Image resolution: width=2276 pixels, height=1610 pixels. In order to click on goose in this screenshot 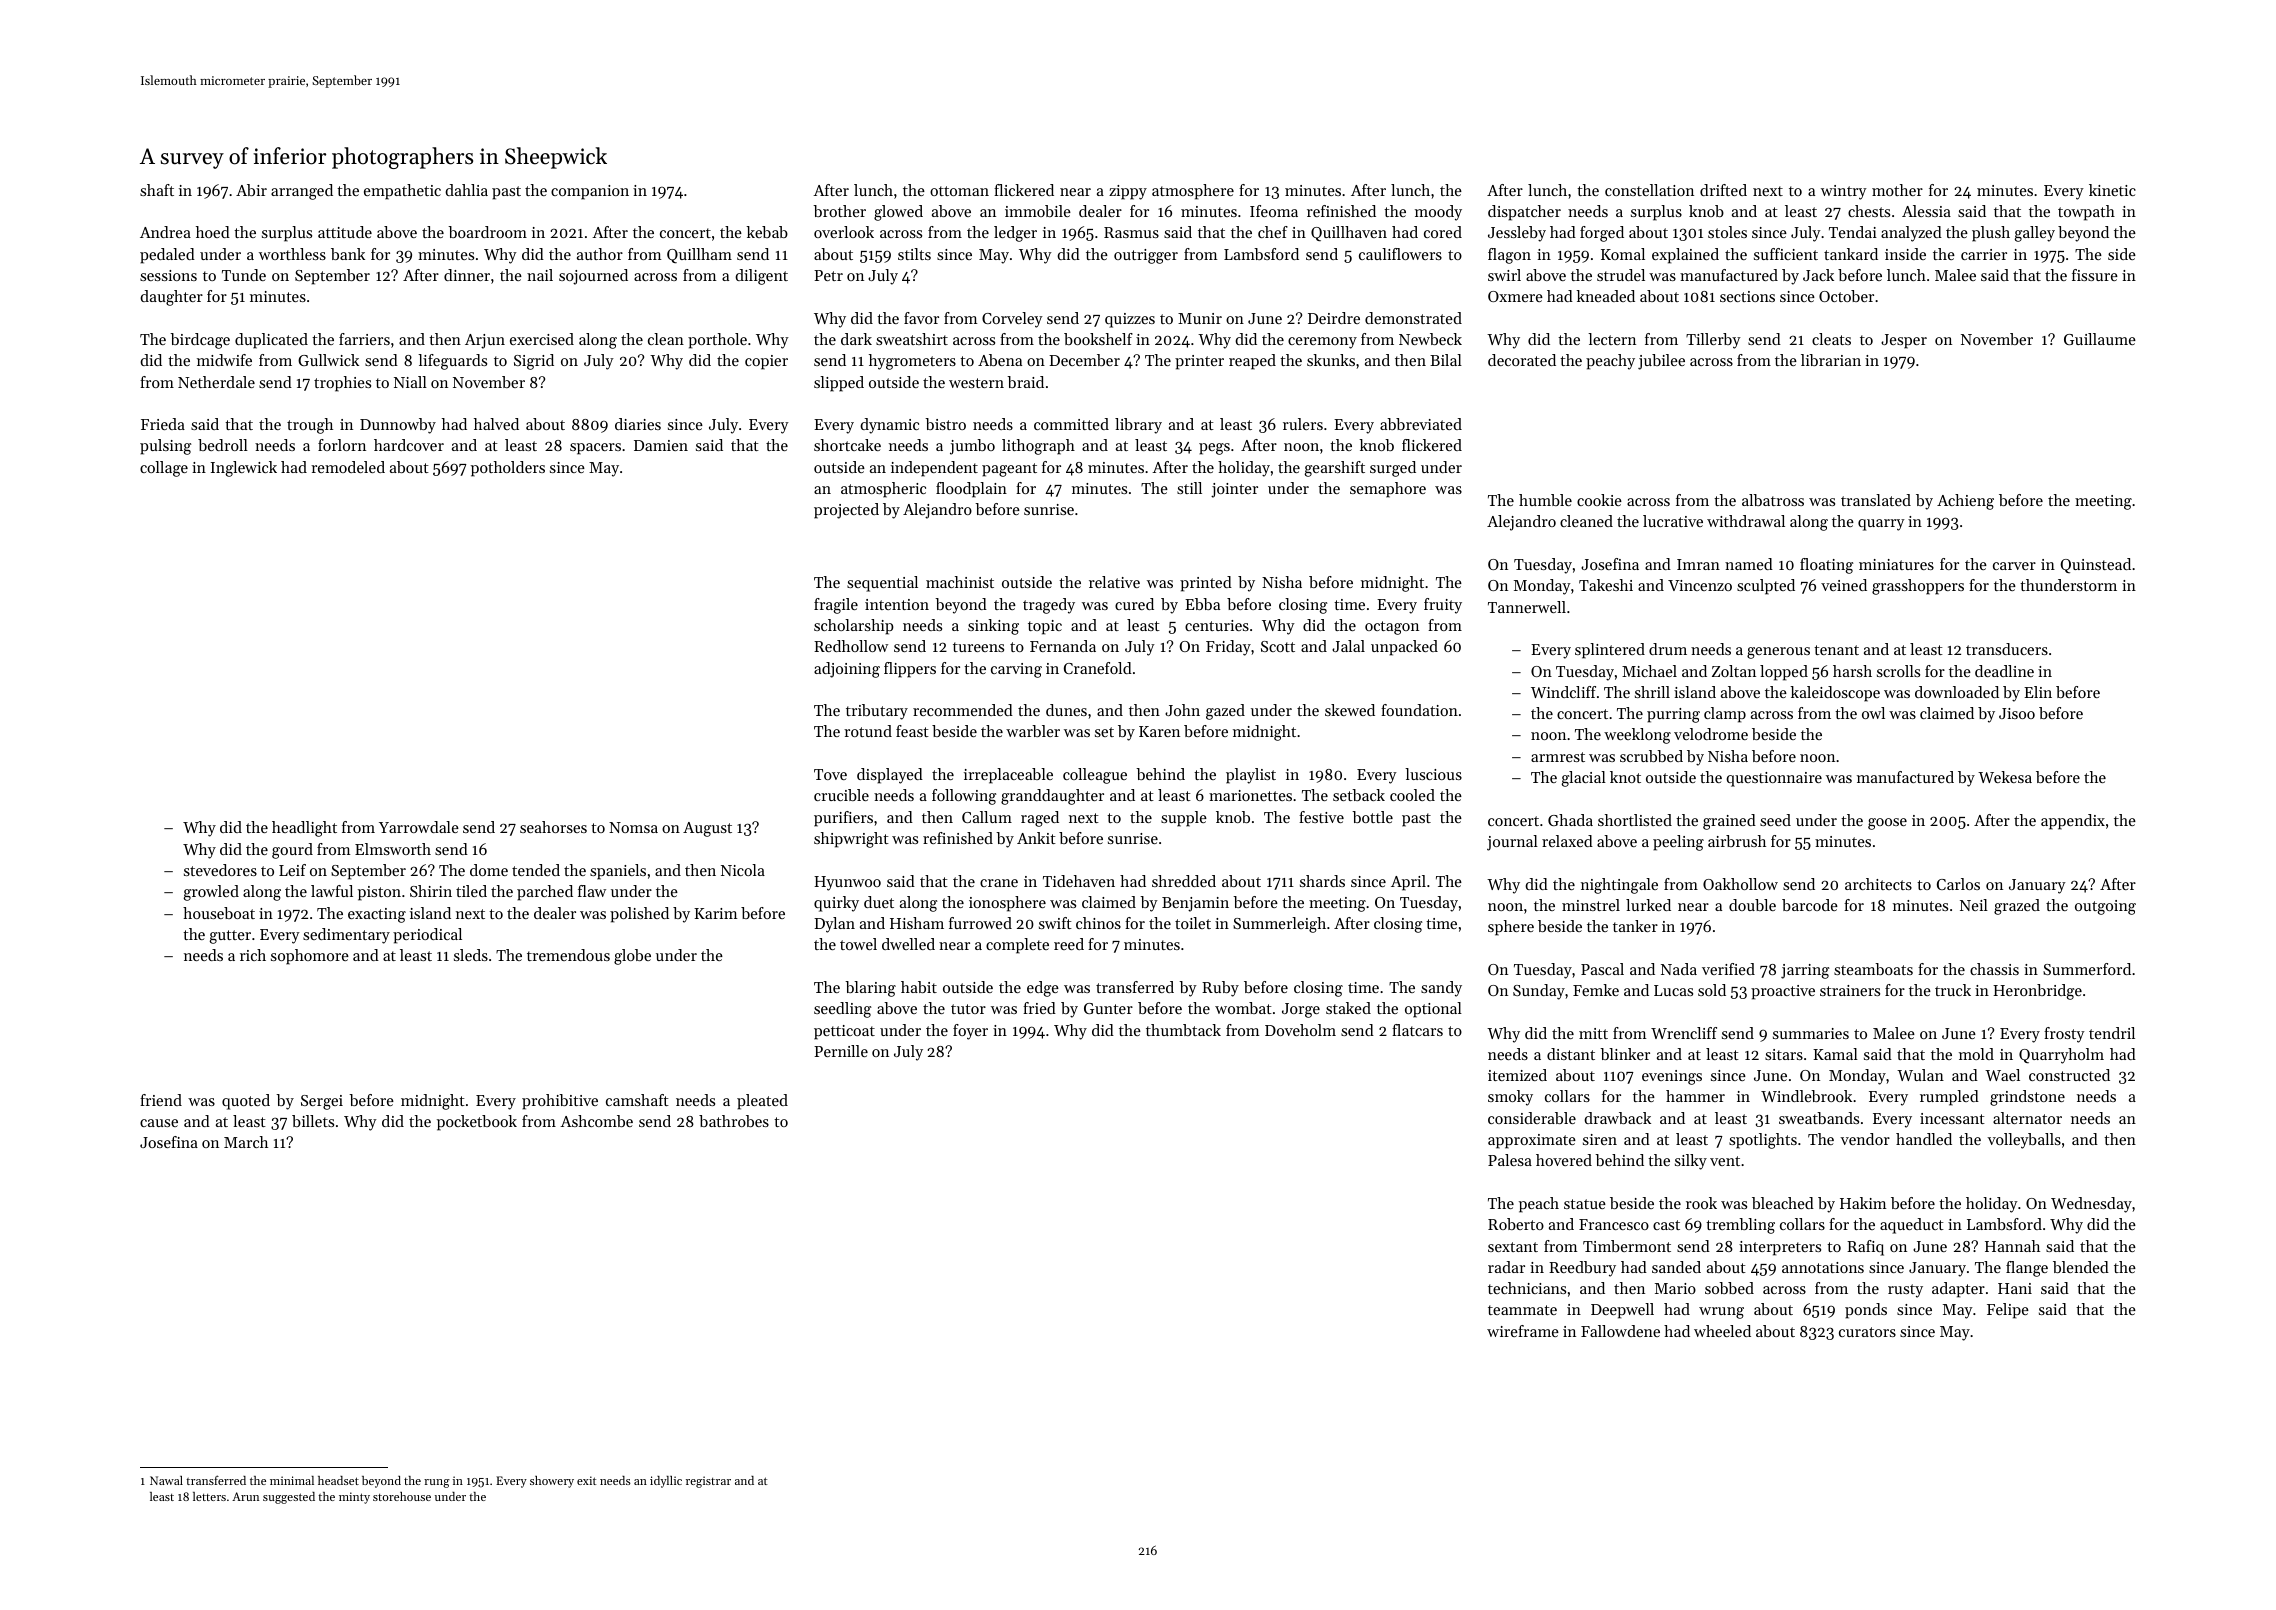, I will do `click(1887, 824)`.
